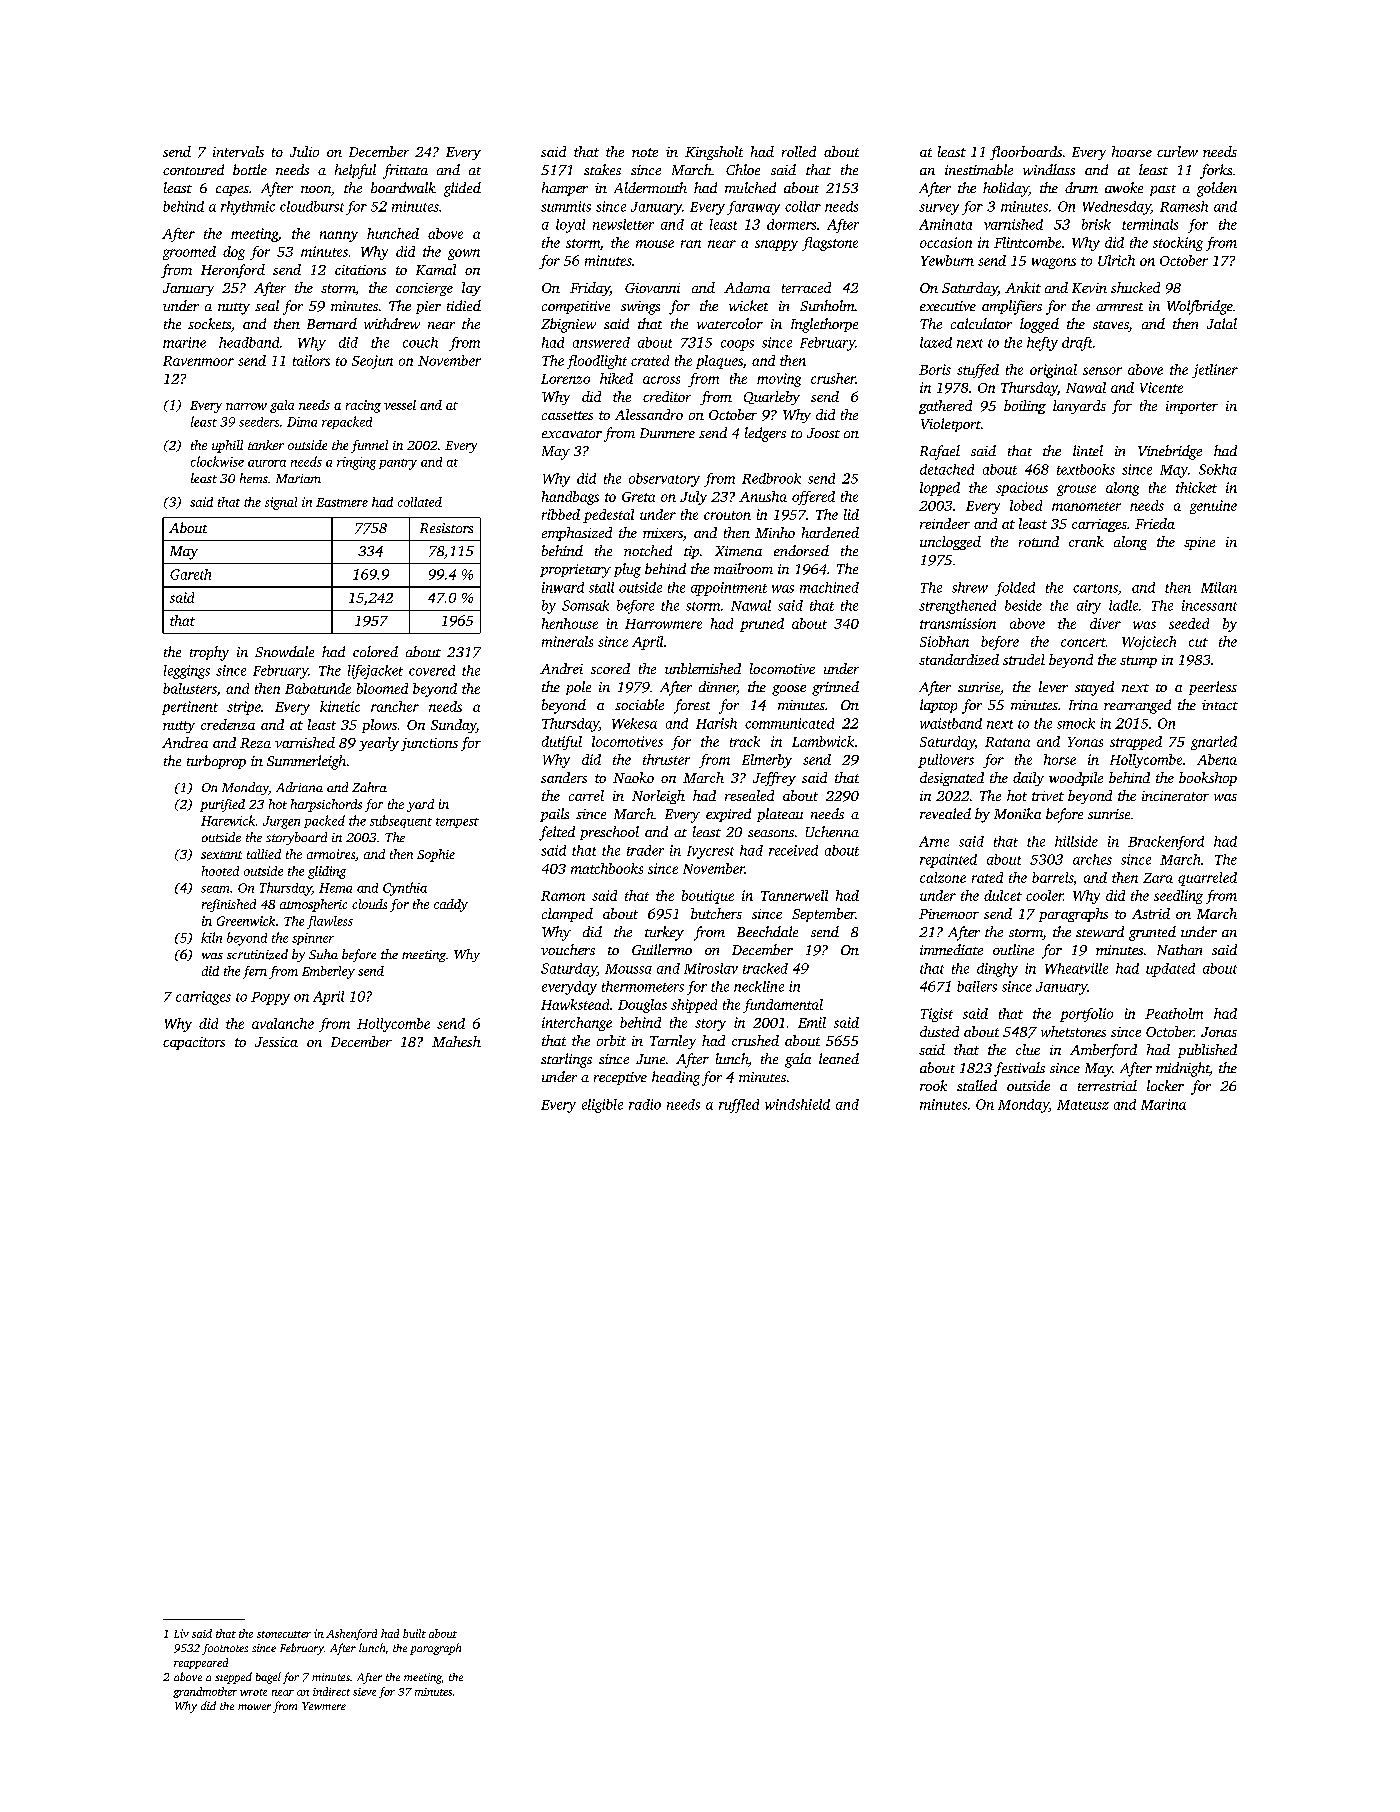  I want to click on Vinebridge, so click(1170, 452).
